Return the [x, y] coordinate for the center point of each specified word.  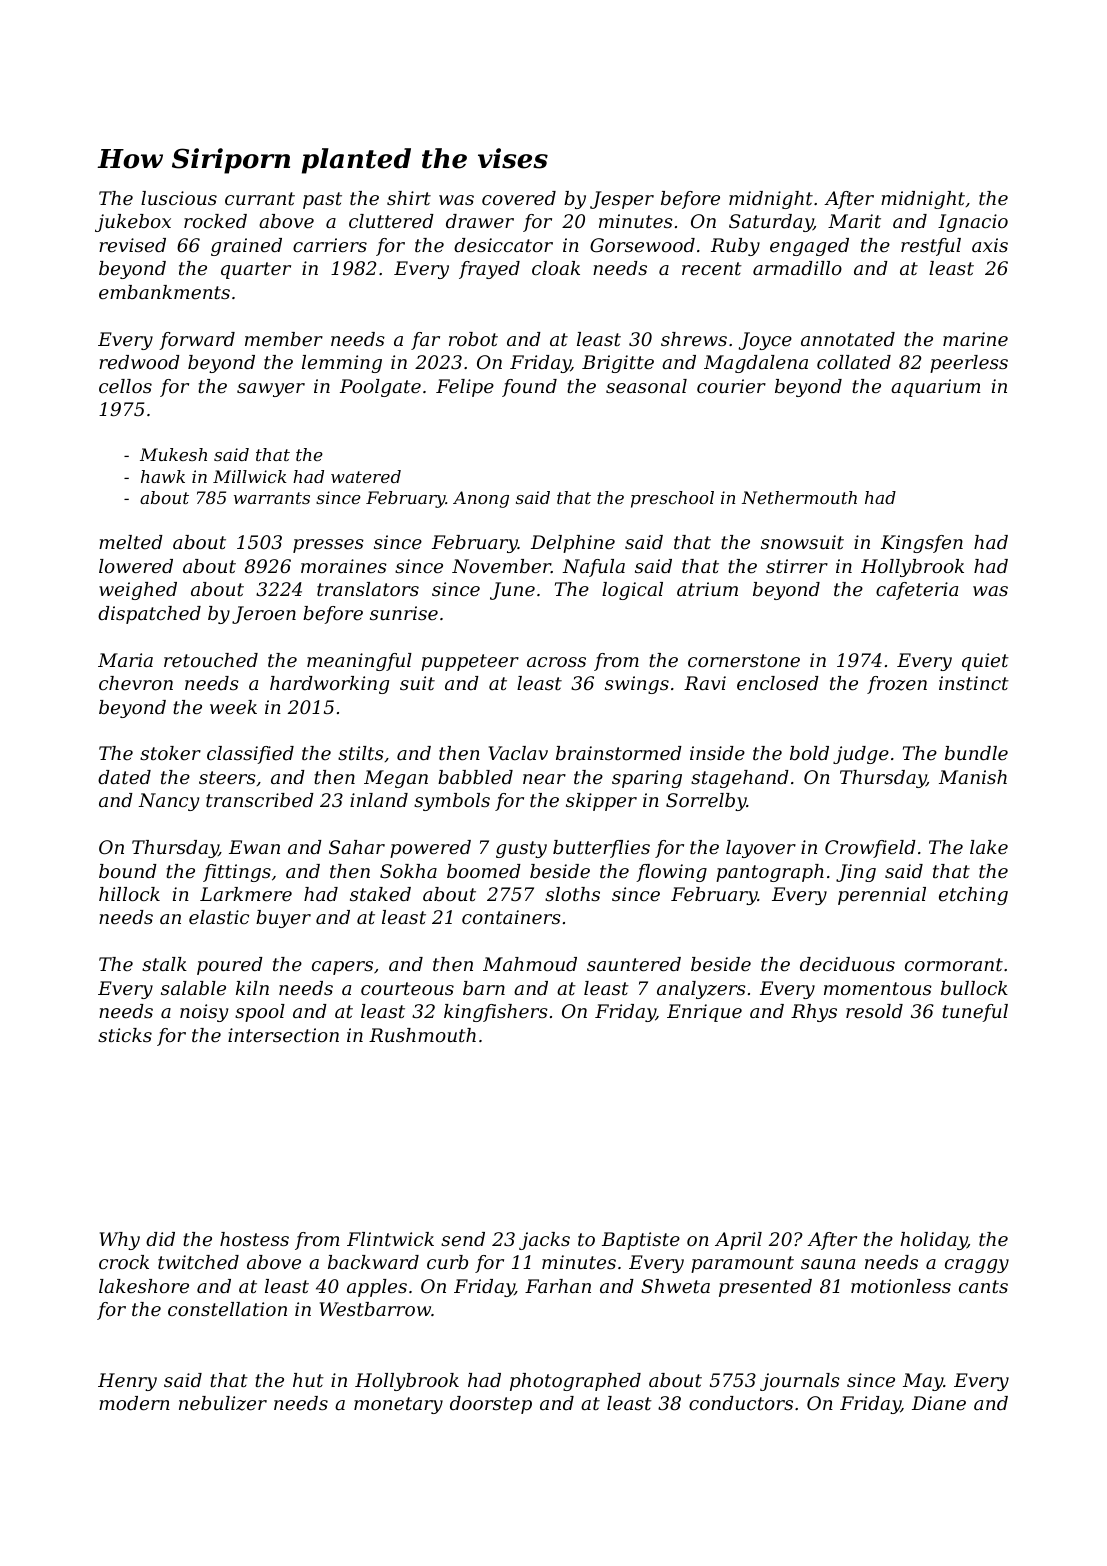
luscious [179, 198]
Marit [854, 221]
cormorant [954, 964]
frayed [489, 270]
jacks [544, 1241]
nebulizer [223, 1403]
